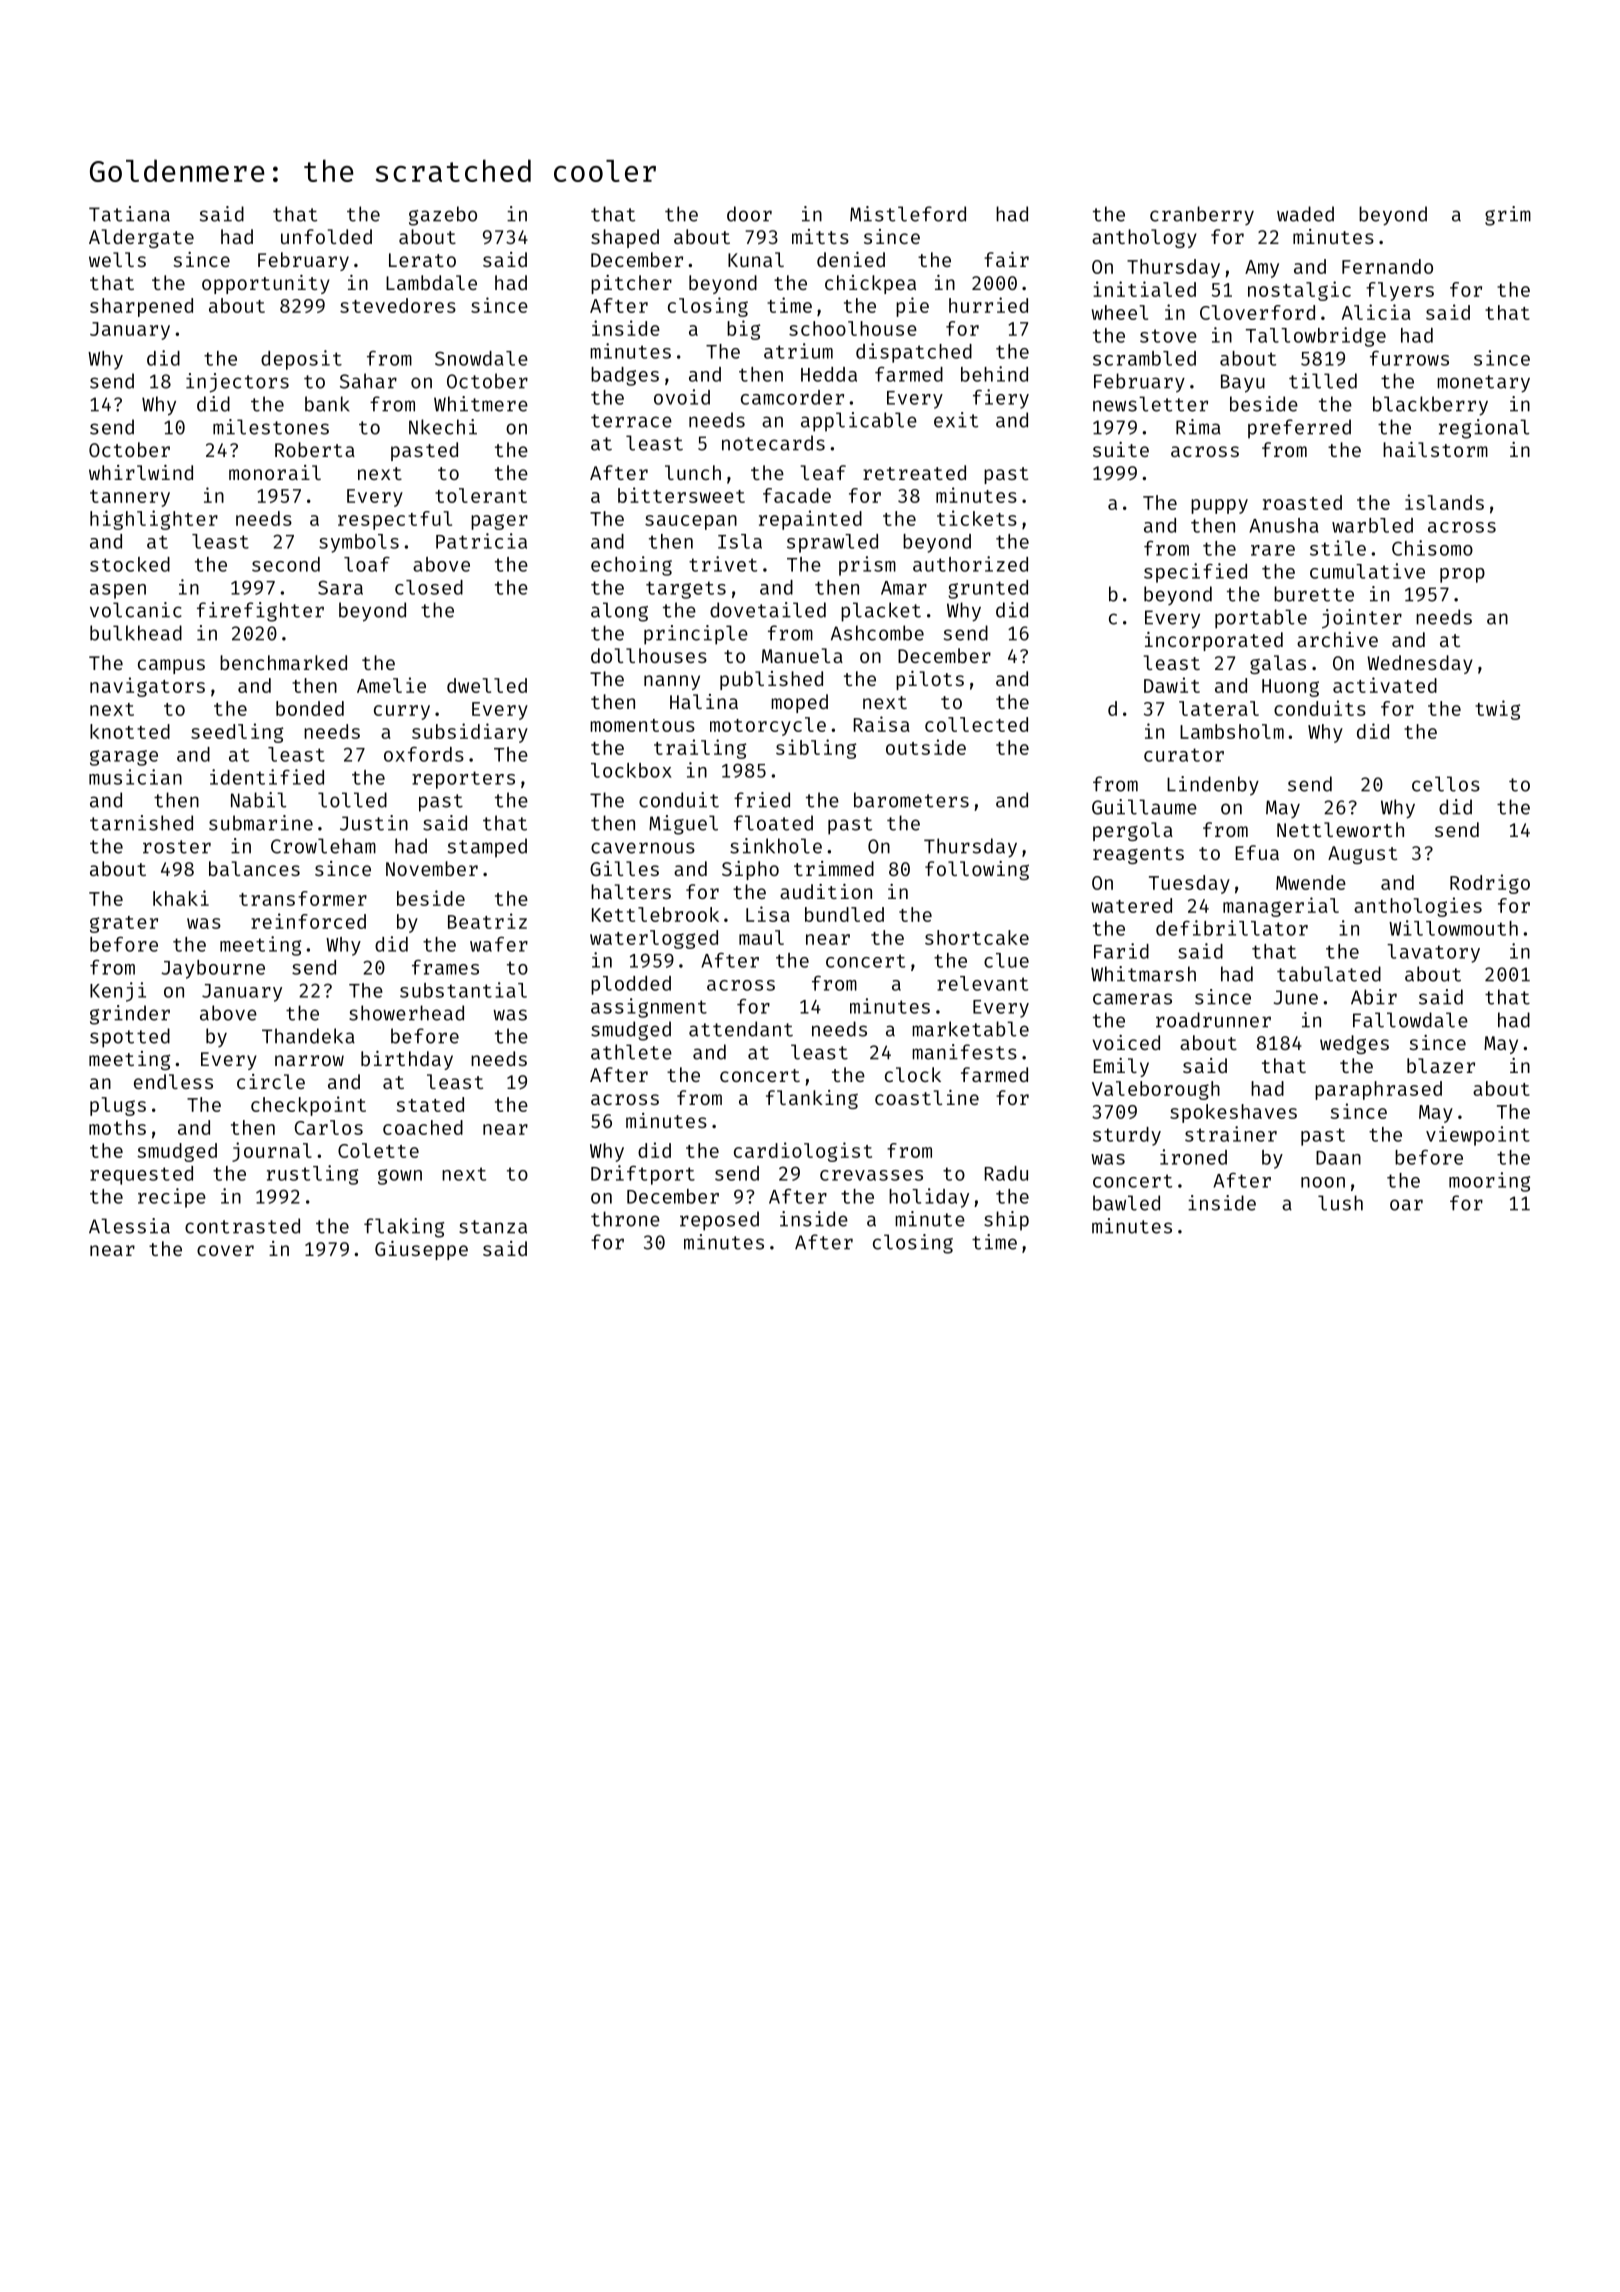  I want to click on stile, so click(1338, 548).
